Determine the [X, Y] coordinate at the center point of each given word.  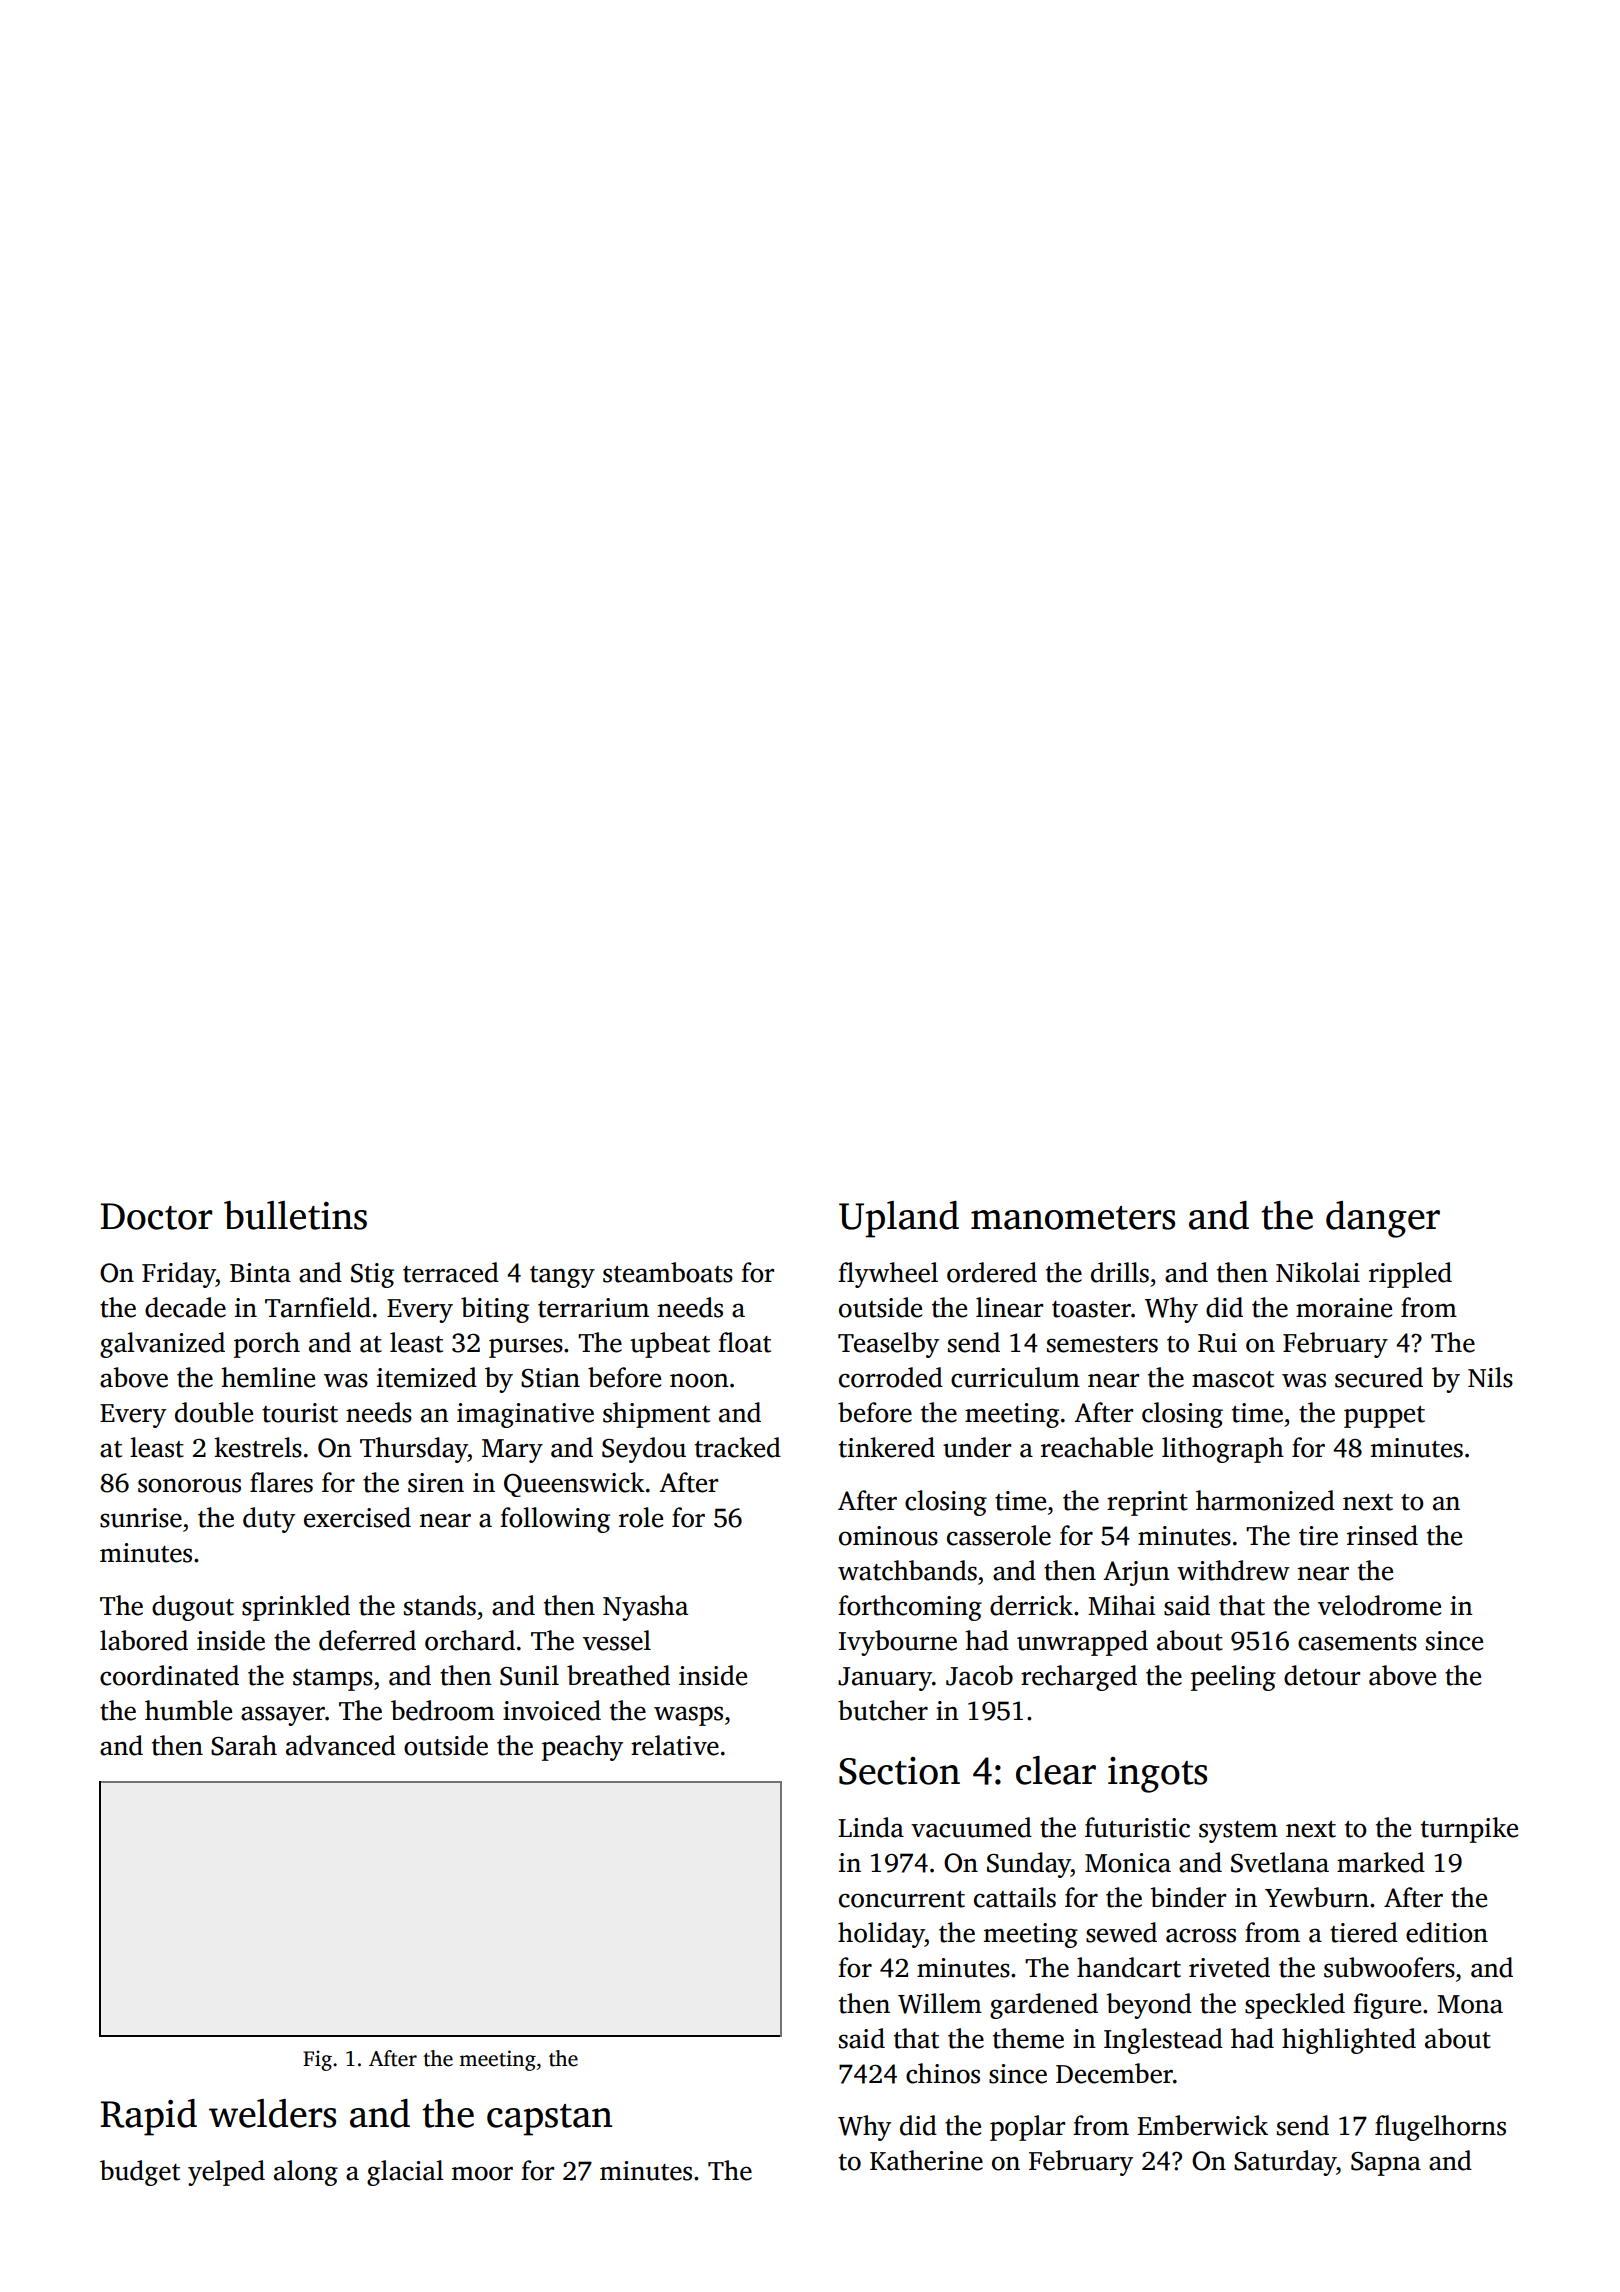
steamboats [668, 1272]
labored [144, 1640]
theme [1028, 2038]
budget [140, 2173]
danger [1383, 1219]
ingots [1157, 1775]
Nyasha [645, 1608]
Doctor [156, 1216]
